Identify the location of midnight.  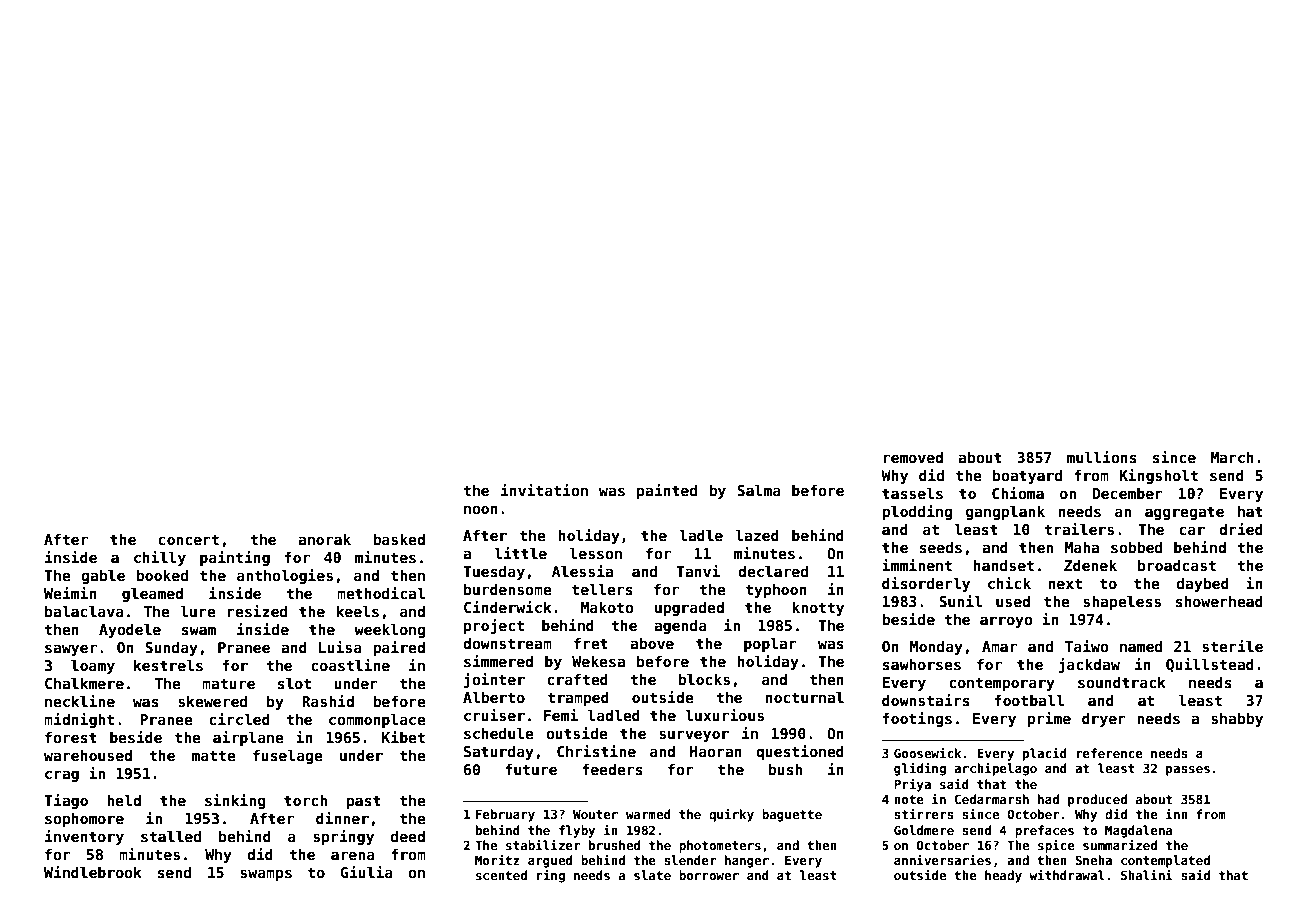
(79, 720).
